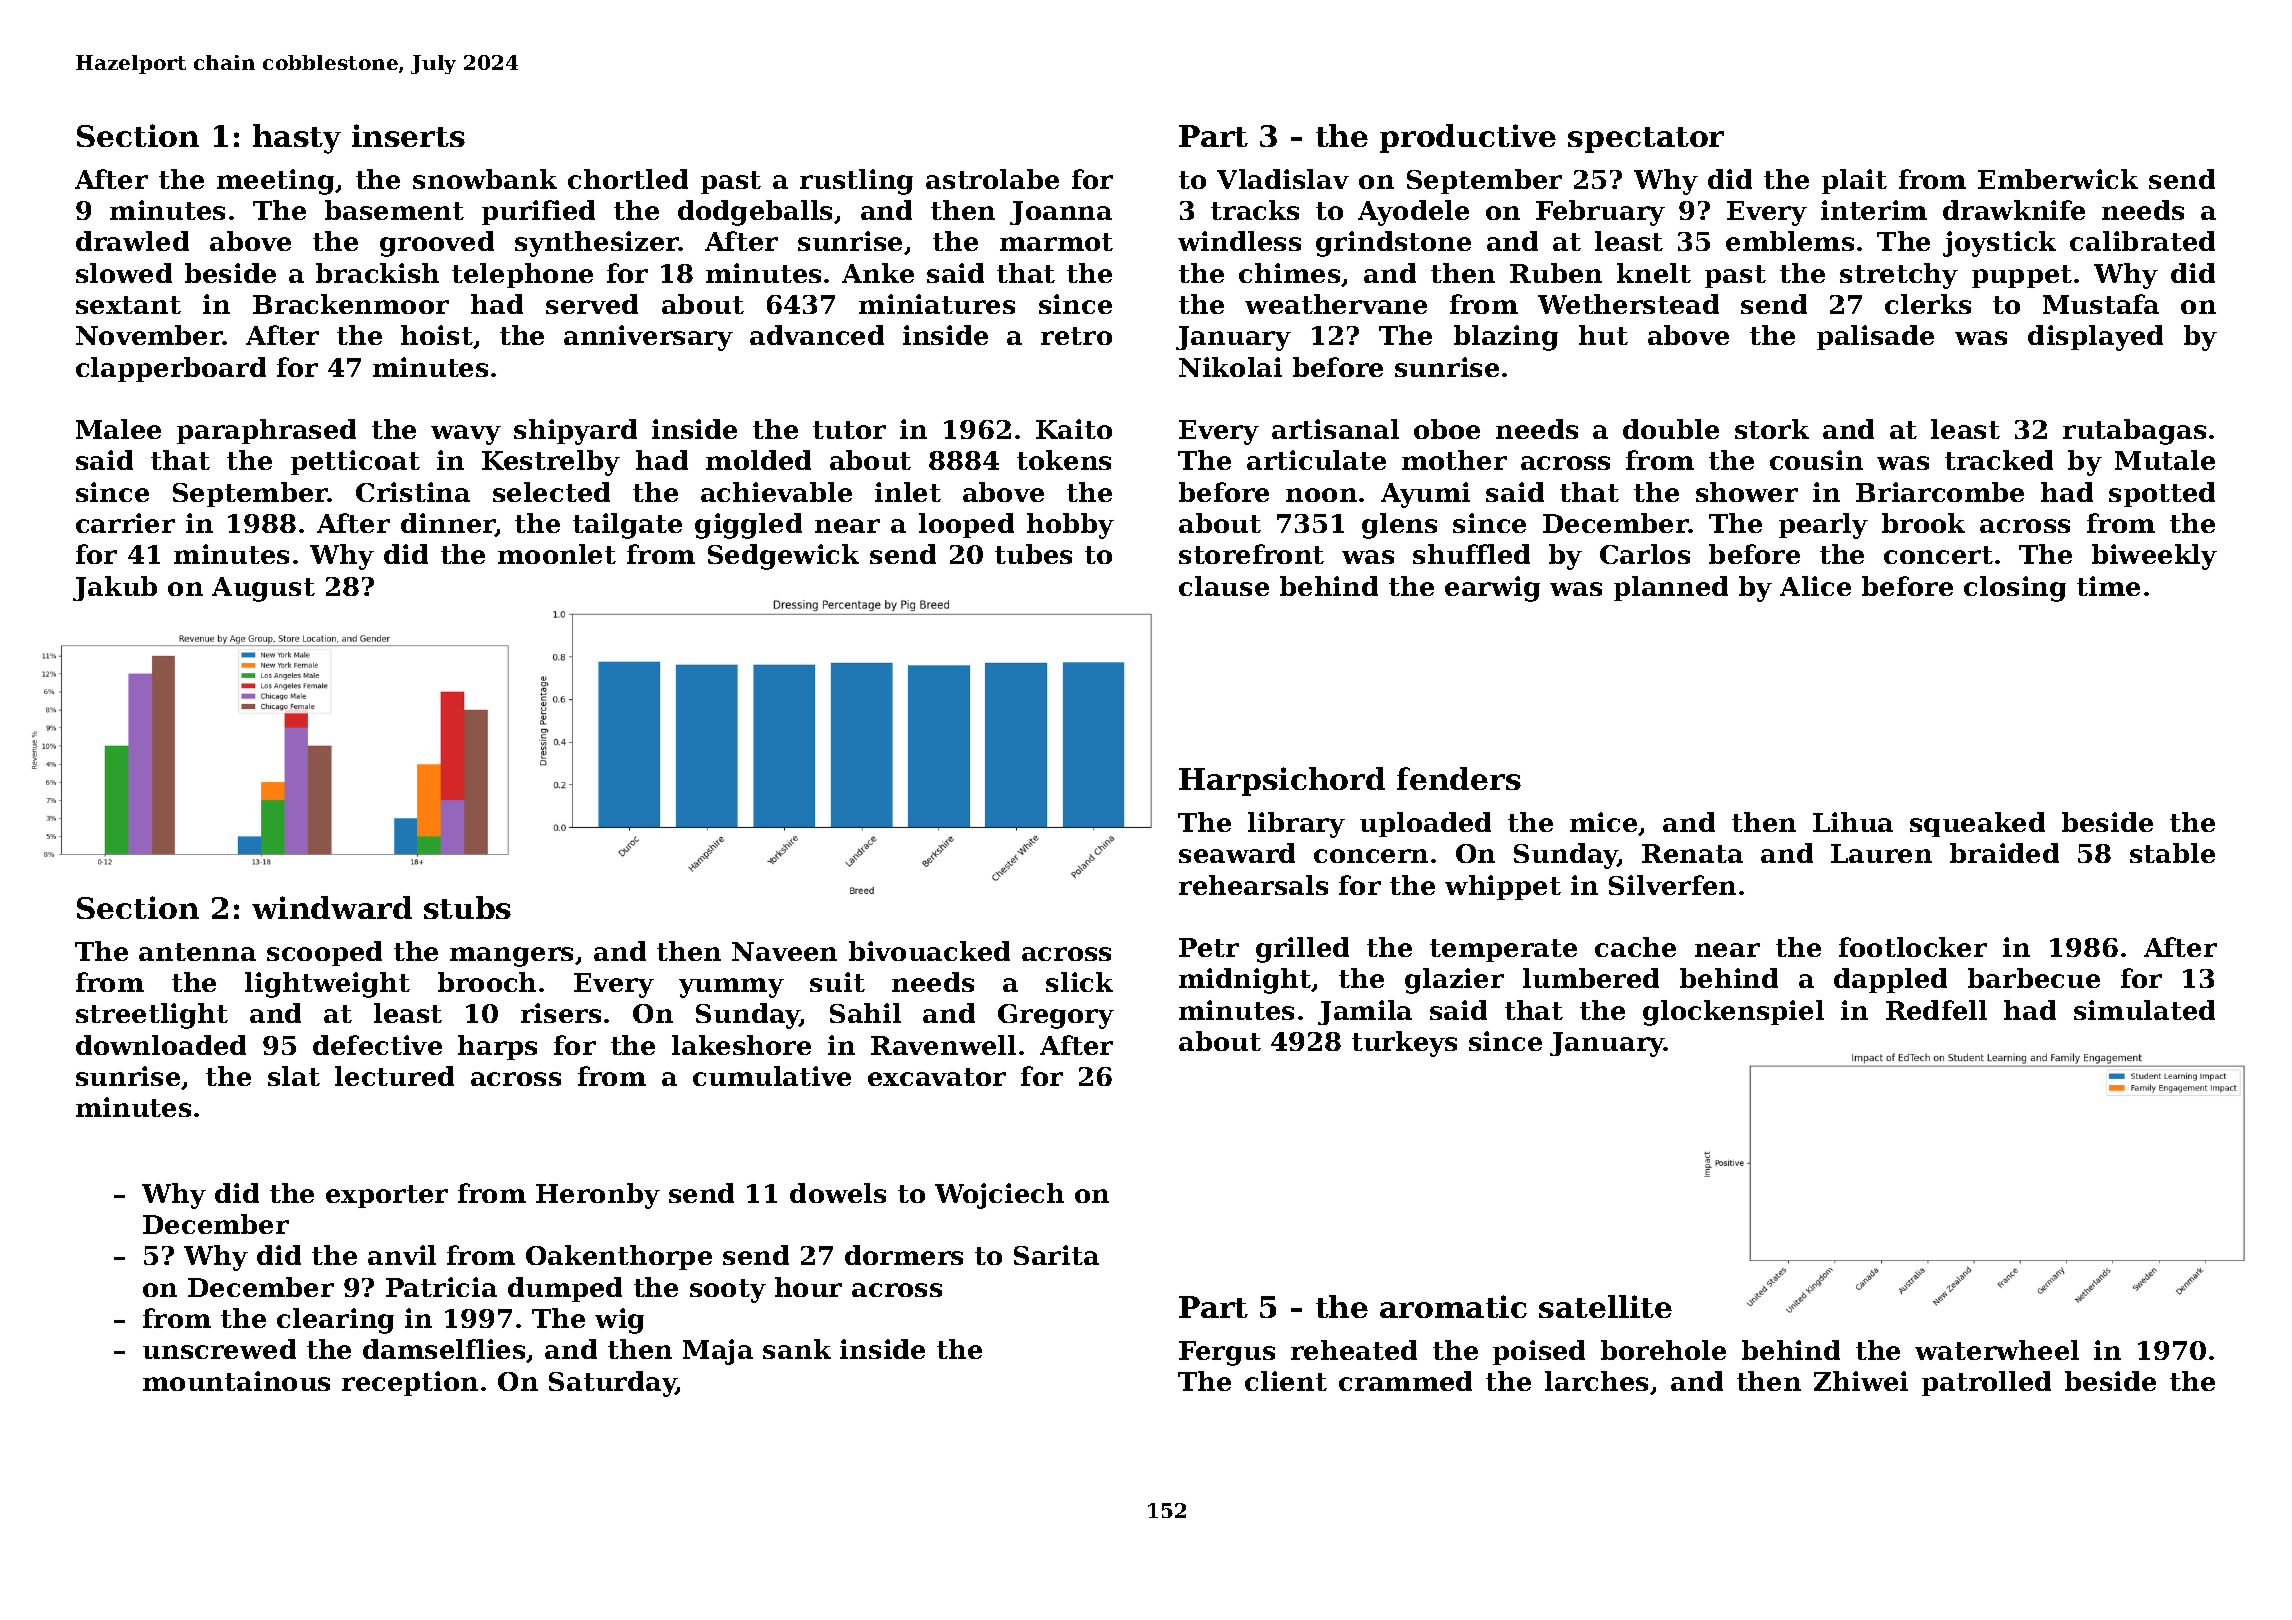 The width and height of the page is (2292, 1620). I want to click on retro, so click(1076, 336).
